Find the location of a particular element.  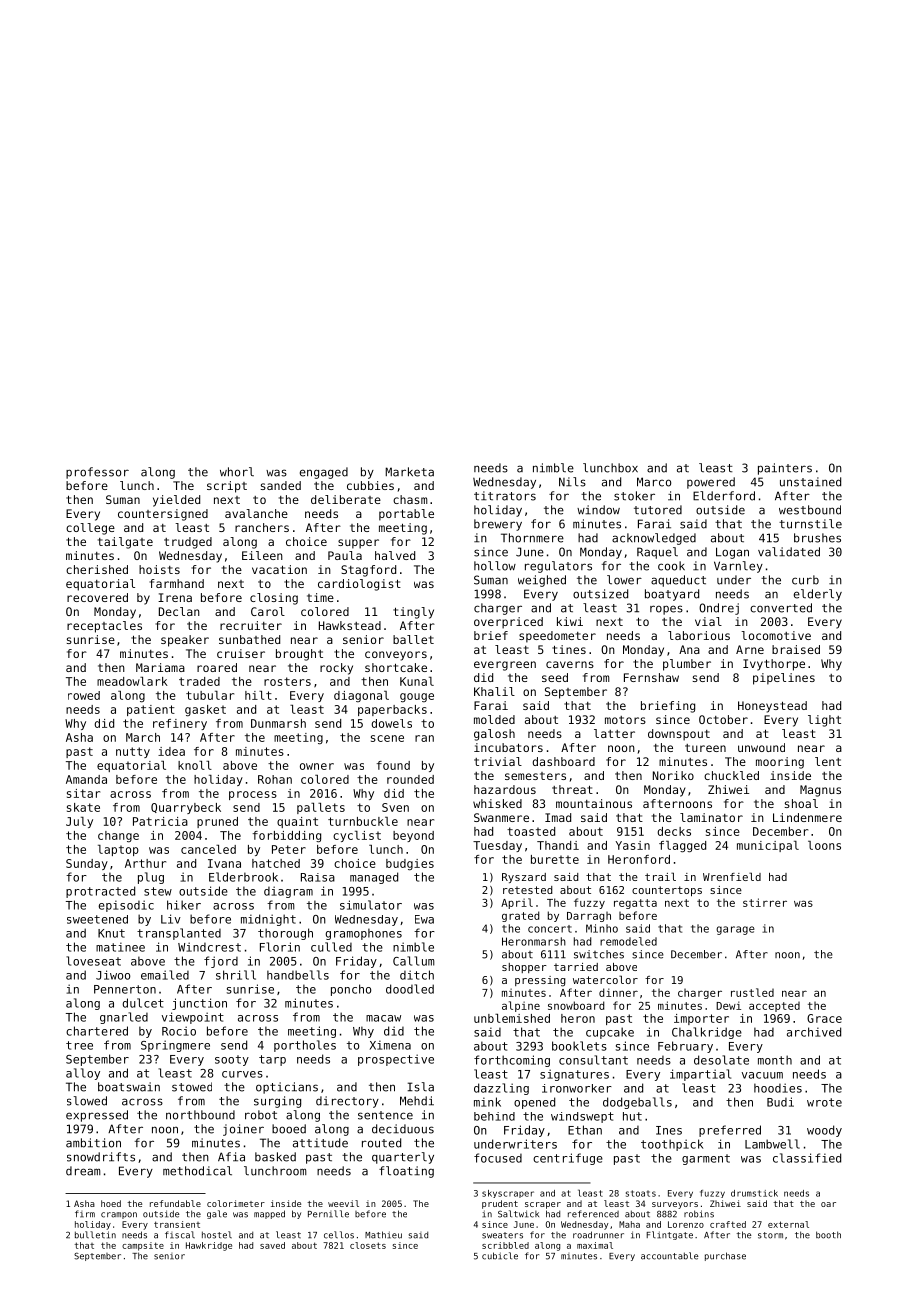

process is located at coordinates (253, 795).
